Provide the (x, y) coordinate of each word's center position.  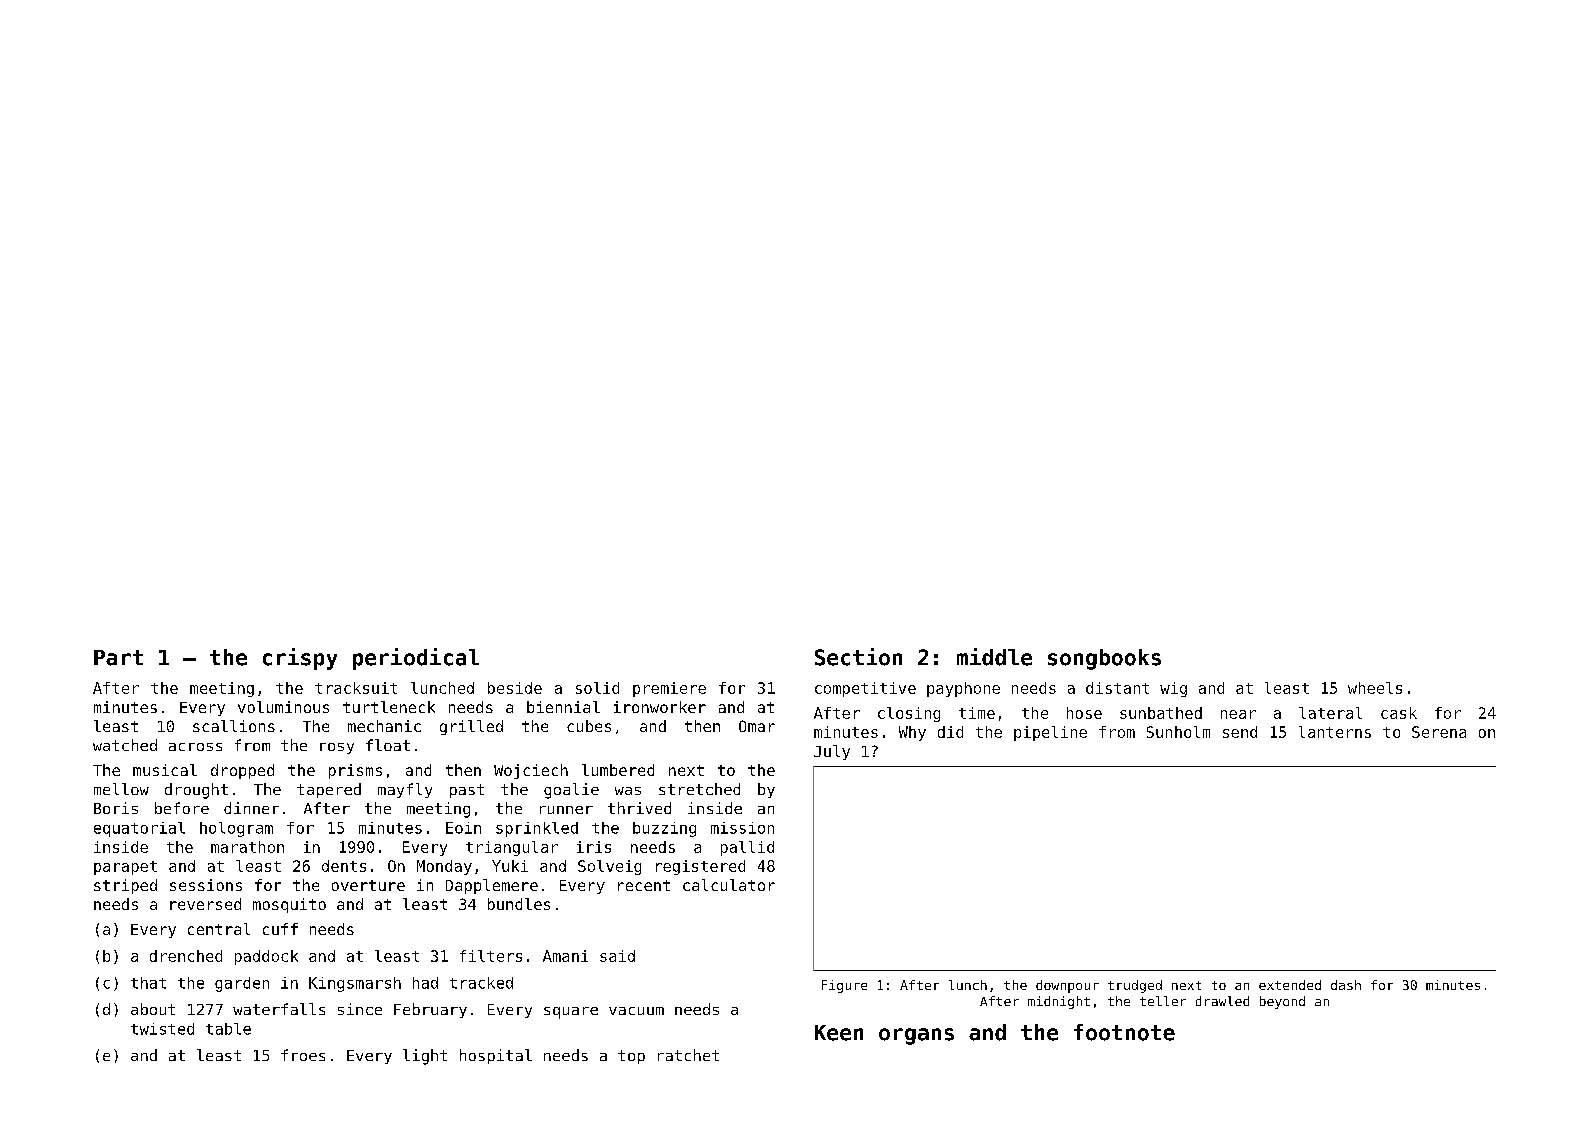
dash (1346, 985)
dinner (251, 808)
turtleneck (389, 707)
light (425, 1057)
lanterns (1335, 732)
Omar (757, 726)
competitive (865, 689)
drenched (186, 956)
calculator (729, 885)
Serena (1439, 732)
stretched (699, 789)
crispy (300, 659)
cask (1399, 713)
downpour (1067, 986)
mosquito (289, 905)
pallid (747, 848)
